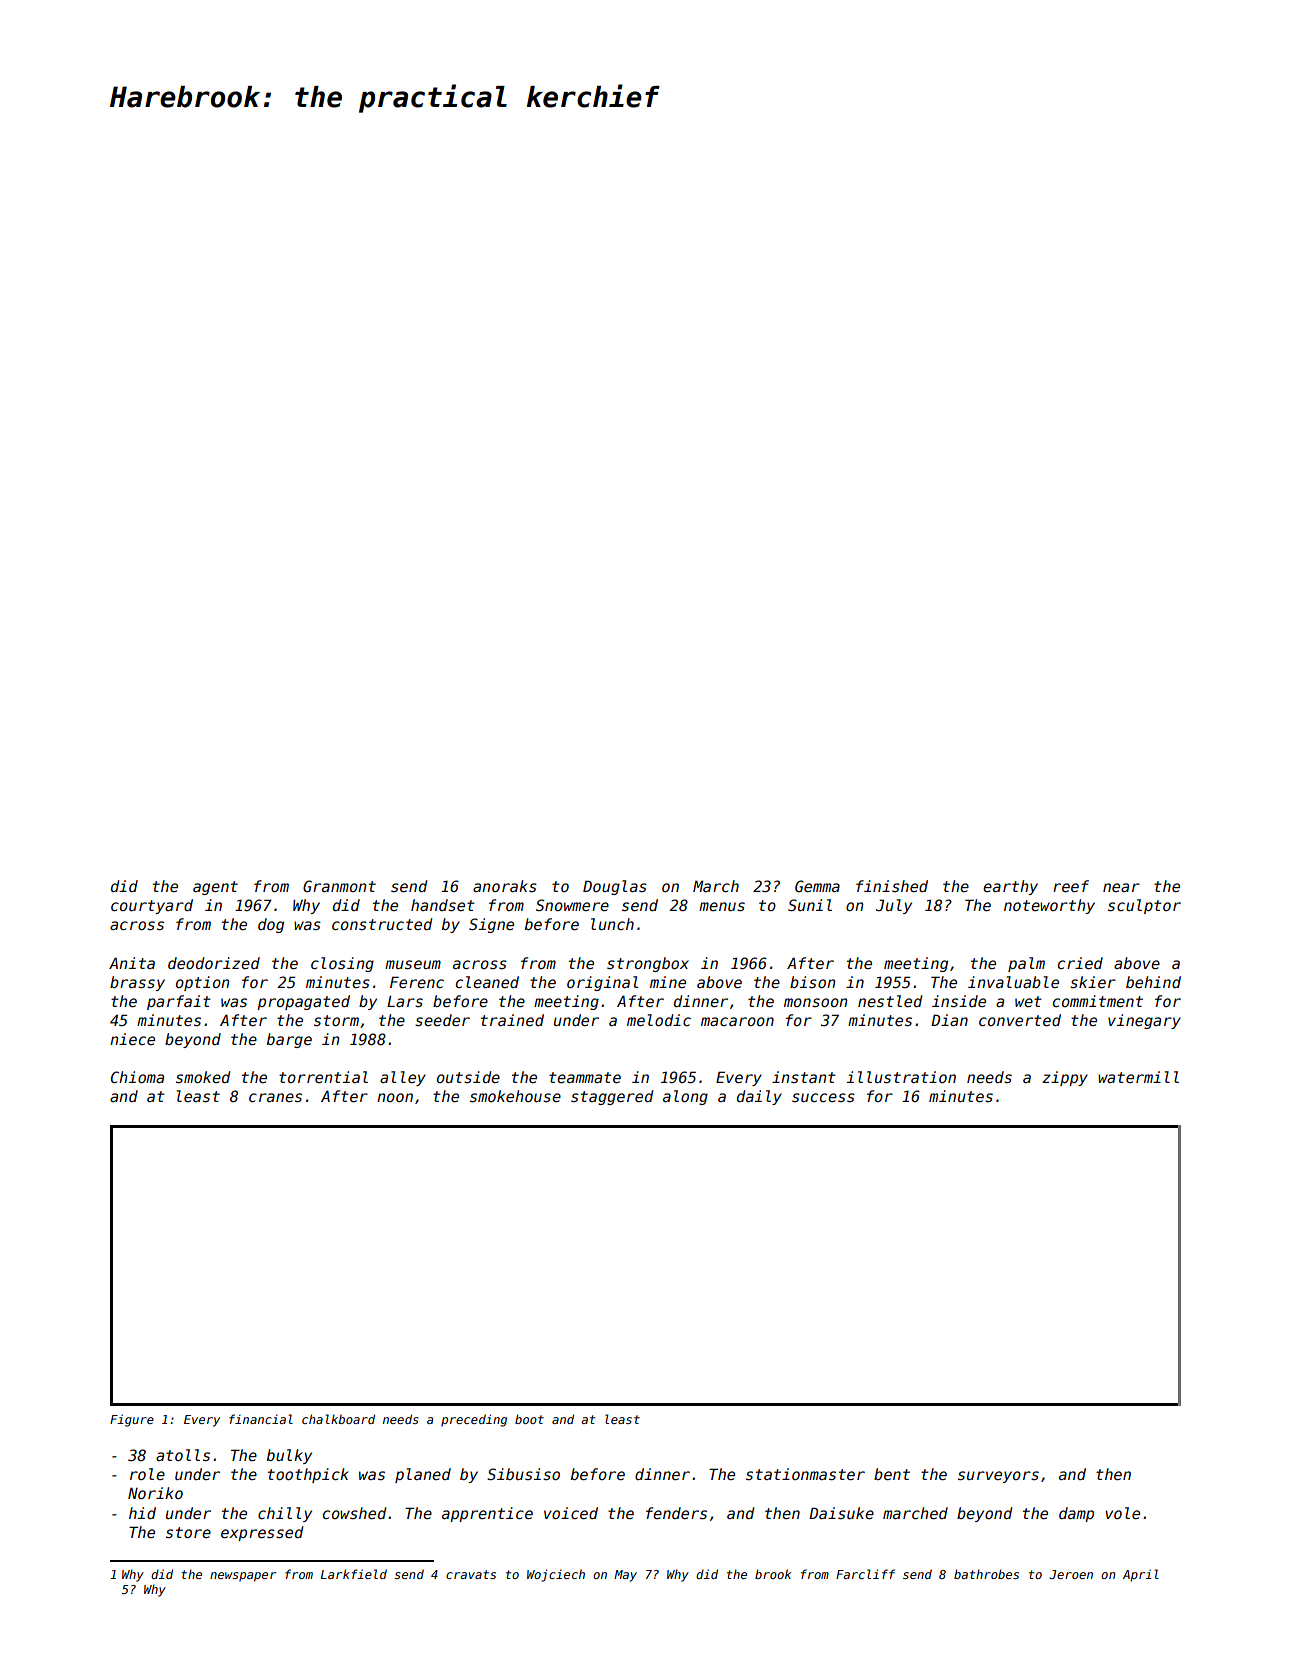  Describe the element at coordinates (556, 1575) in the screenshot. I see `Wojciech` at that location.
